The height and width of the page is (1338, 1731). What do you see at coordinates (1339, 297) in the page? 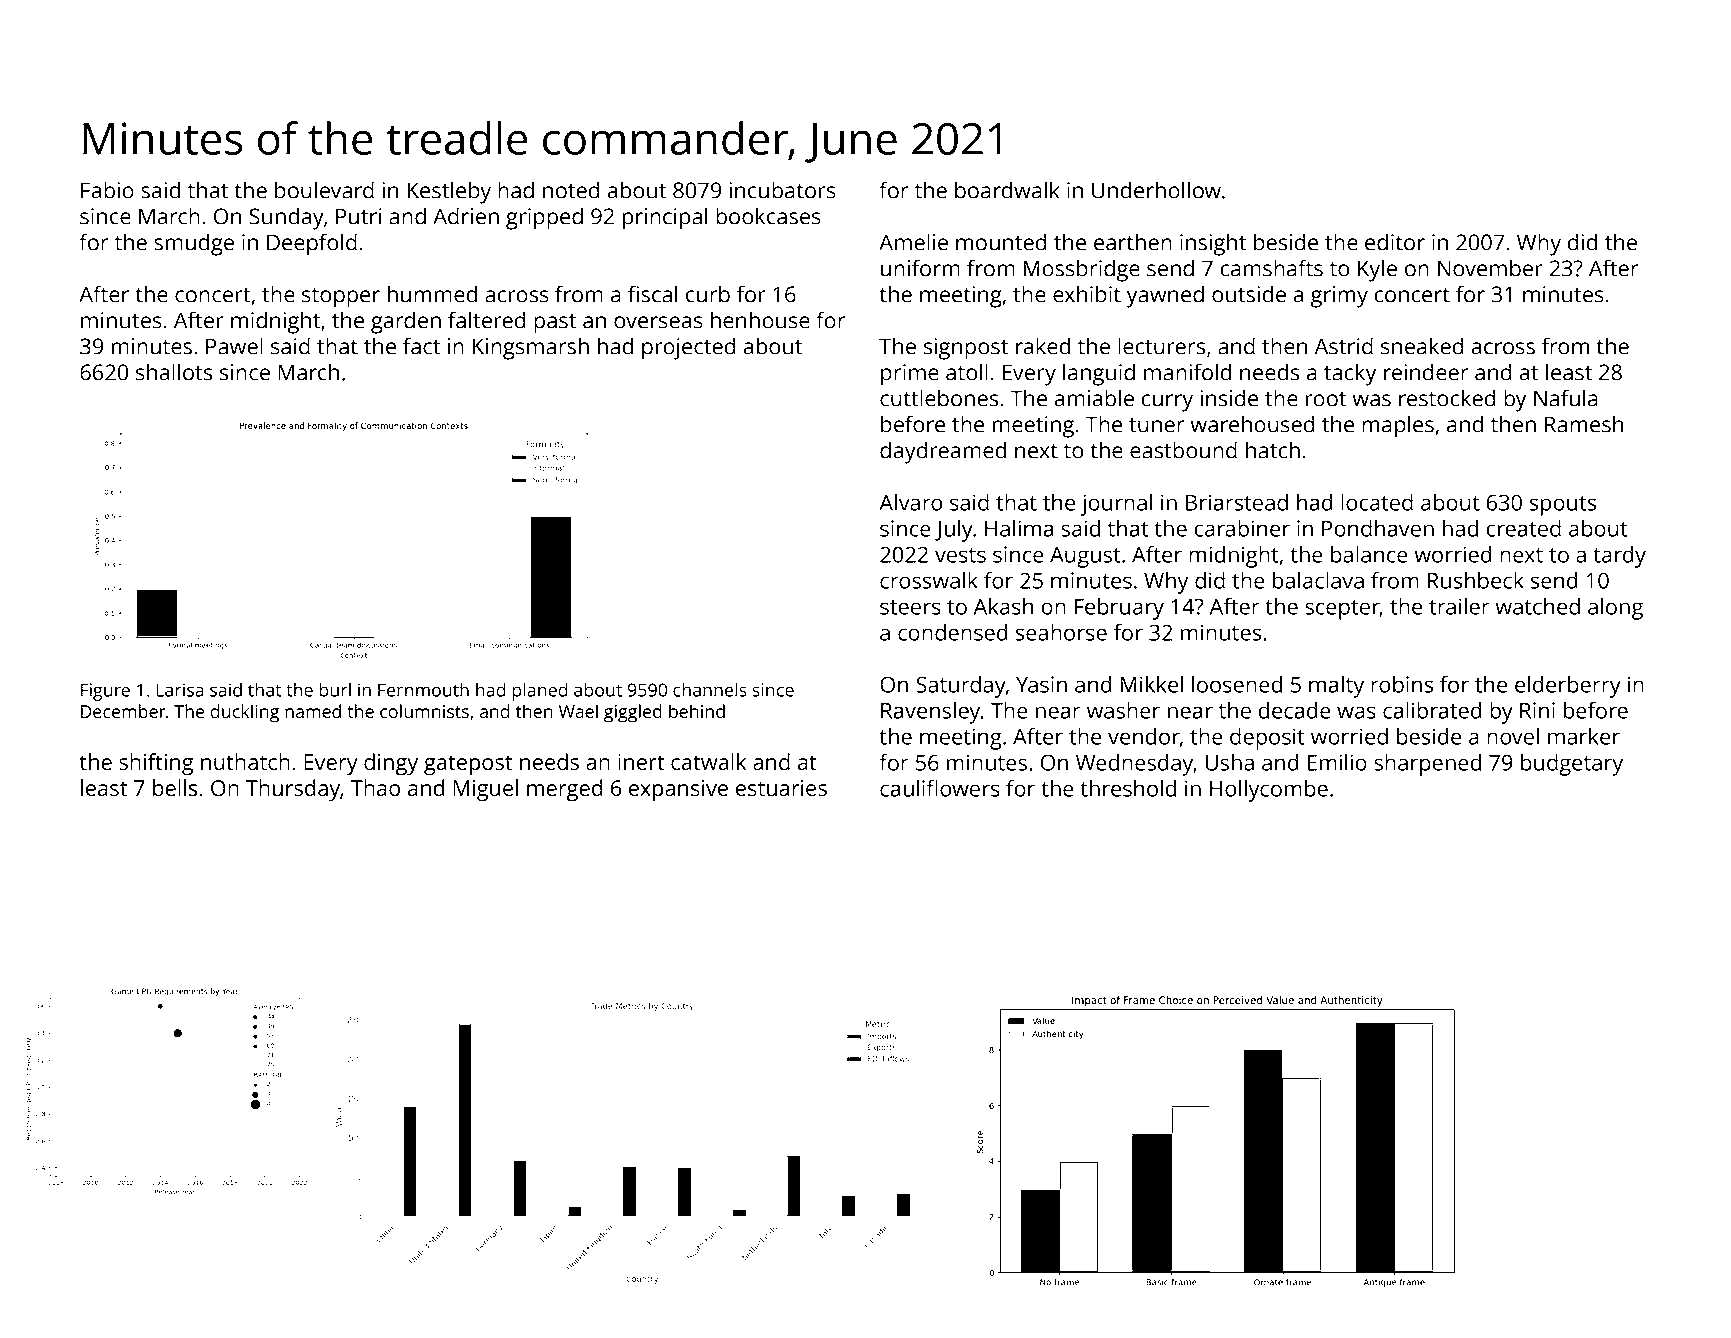
I see `grimy` at bounding box center [1339, 297].
